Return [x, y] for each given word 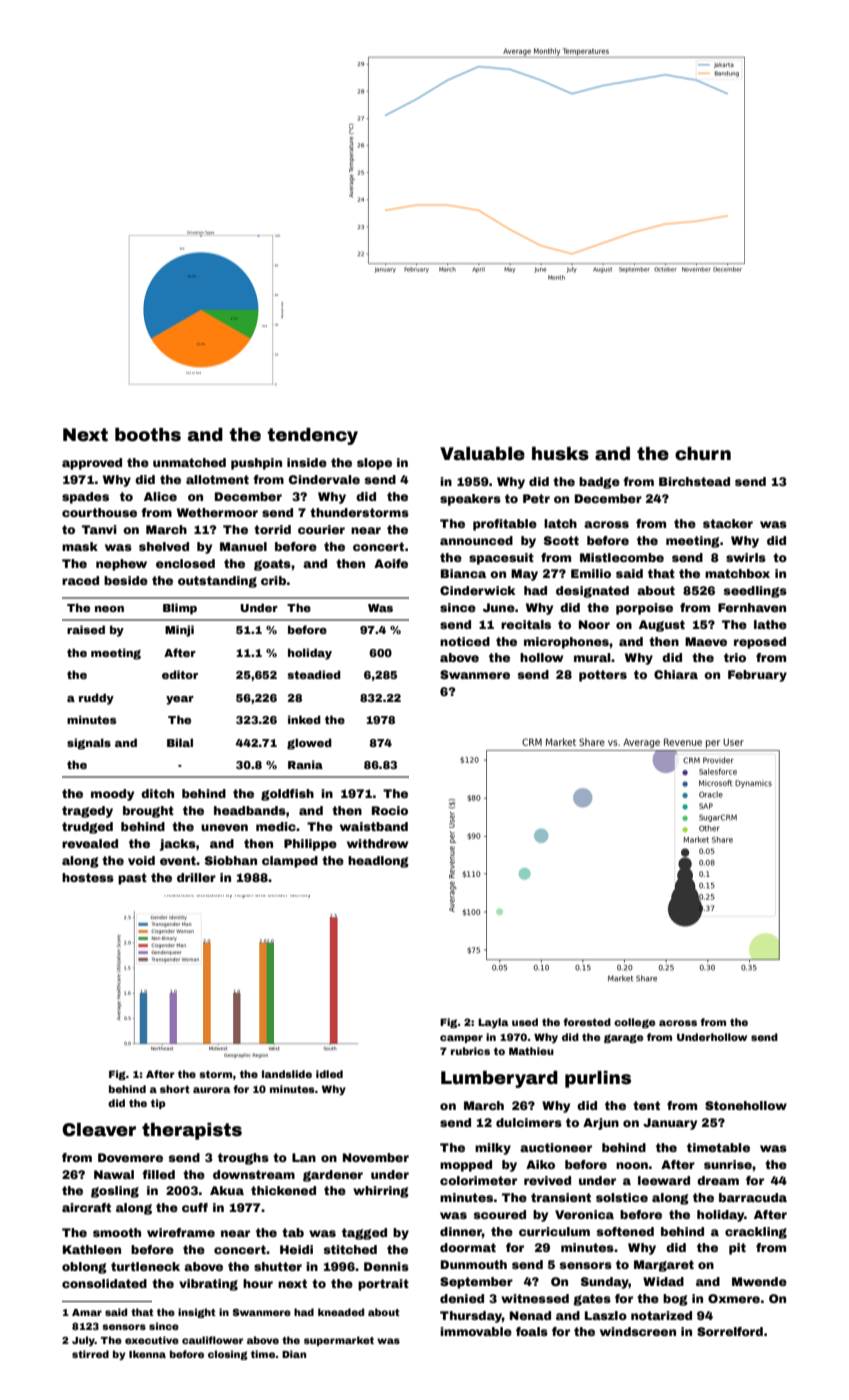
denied [462, 1298]
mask [80, 546]
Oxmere [734, 1298]
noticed [465, 641]
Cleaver [99, 1130]
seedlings [755, 592]
